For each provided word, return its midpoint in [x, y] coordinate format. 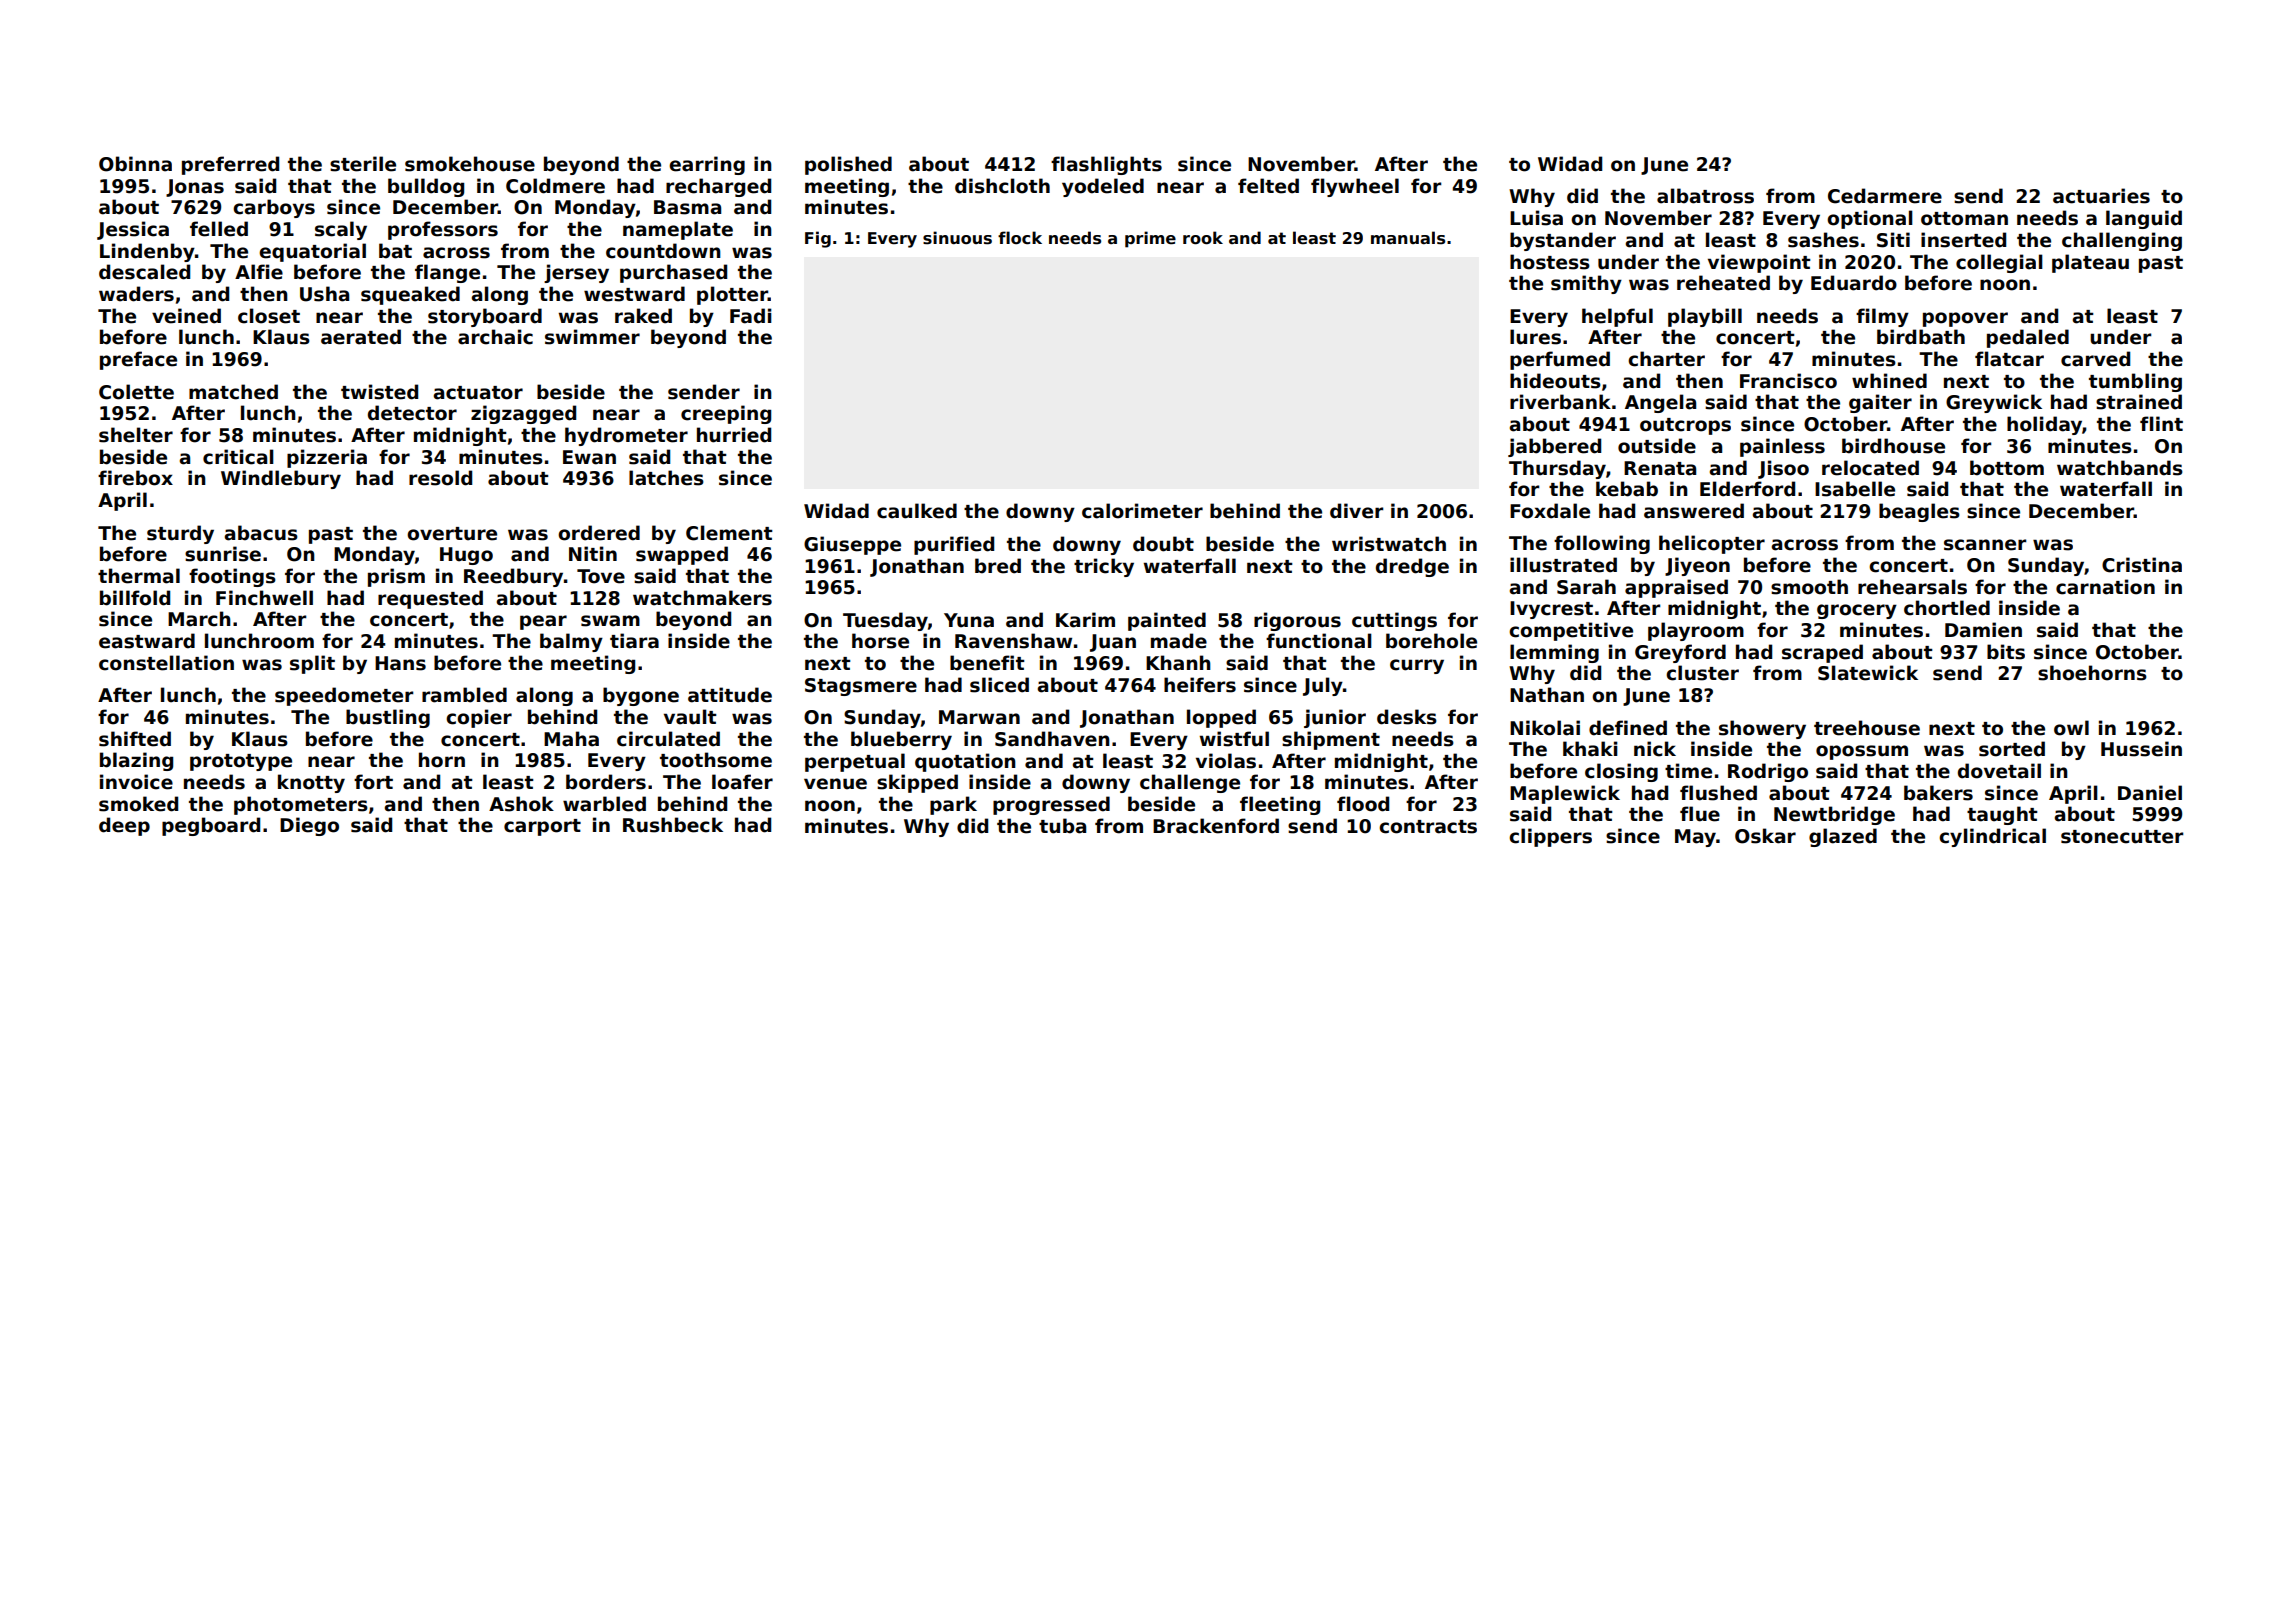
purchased [673, 273]
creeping [726, 414]
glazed [1843, 837]
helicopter [1712, 544]
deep [124, 826]
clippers [1550, 837]
